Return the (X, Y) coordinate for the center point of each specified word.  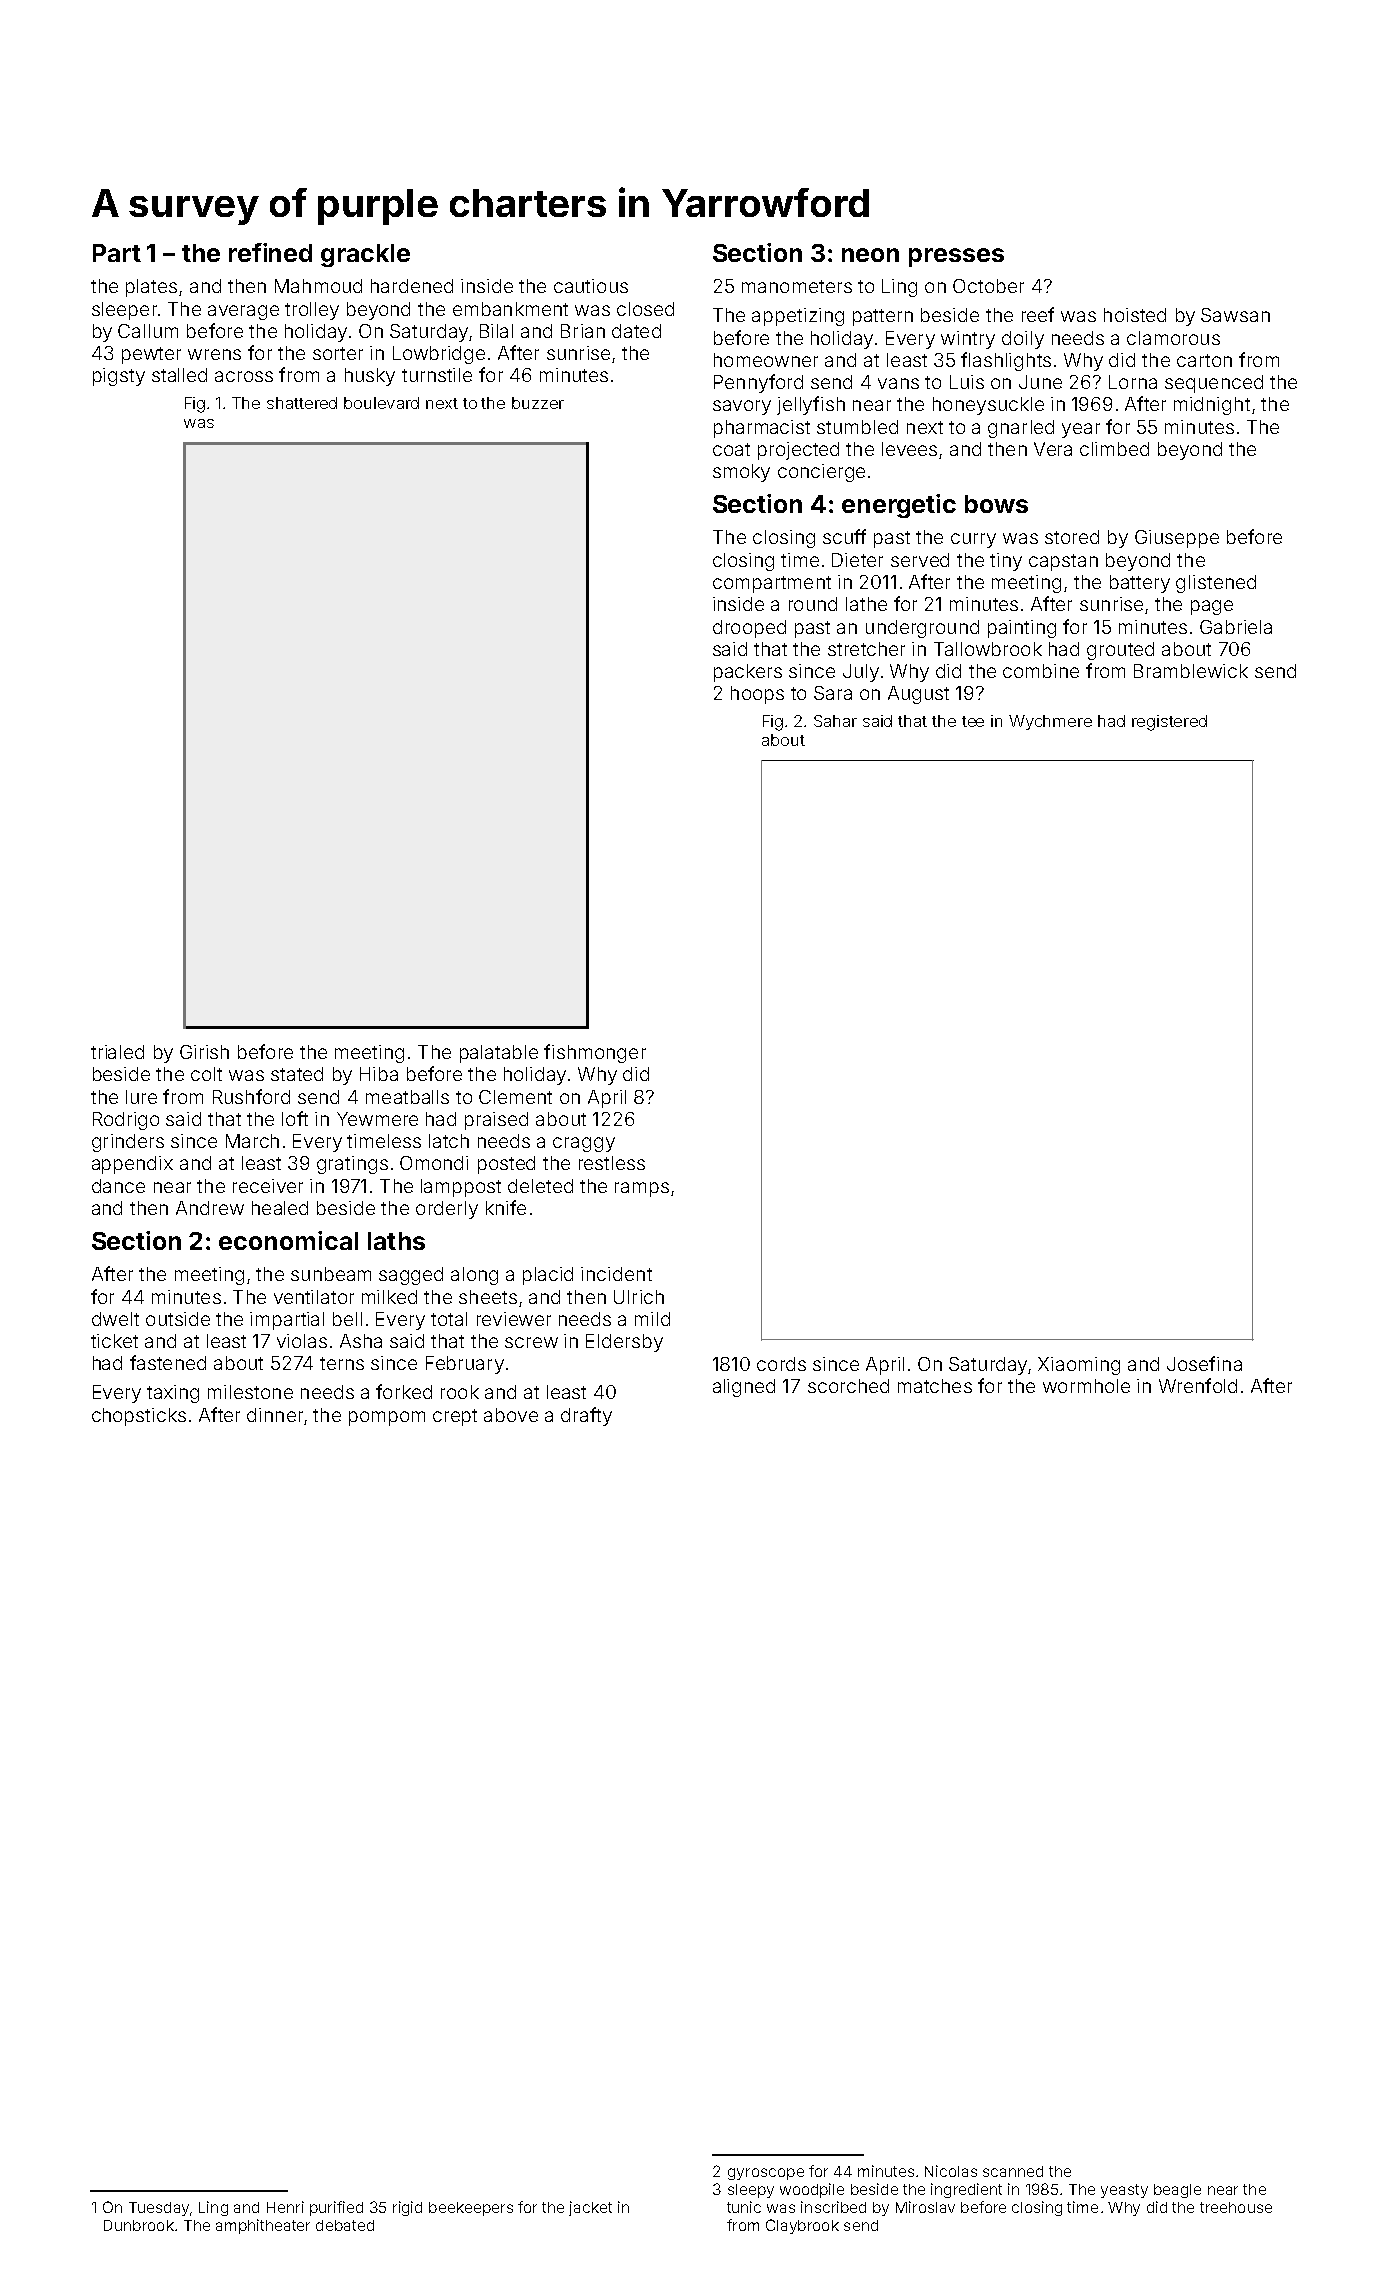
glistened (1216, 584)
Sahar (835, 721)
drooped (749, 629)
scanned (1013, 2171)
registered (1169, 723)
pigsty (119, 377)
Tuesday (159, 2209)
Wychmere (1050, 722)
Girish (204, 1052)
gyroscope (766, 2174)
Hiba (379, 1074)
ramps (642, 1189)
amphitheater (263, 2226)
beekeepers (471, 2209)
